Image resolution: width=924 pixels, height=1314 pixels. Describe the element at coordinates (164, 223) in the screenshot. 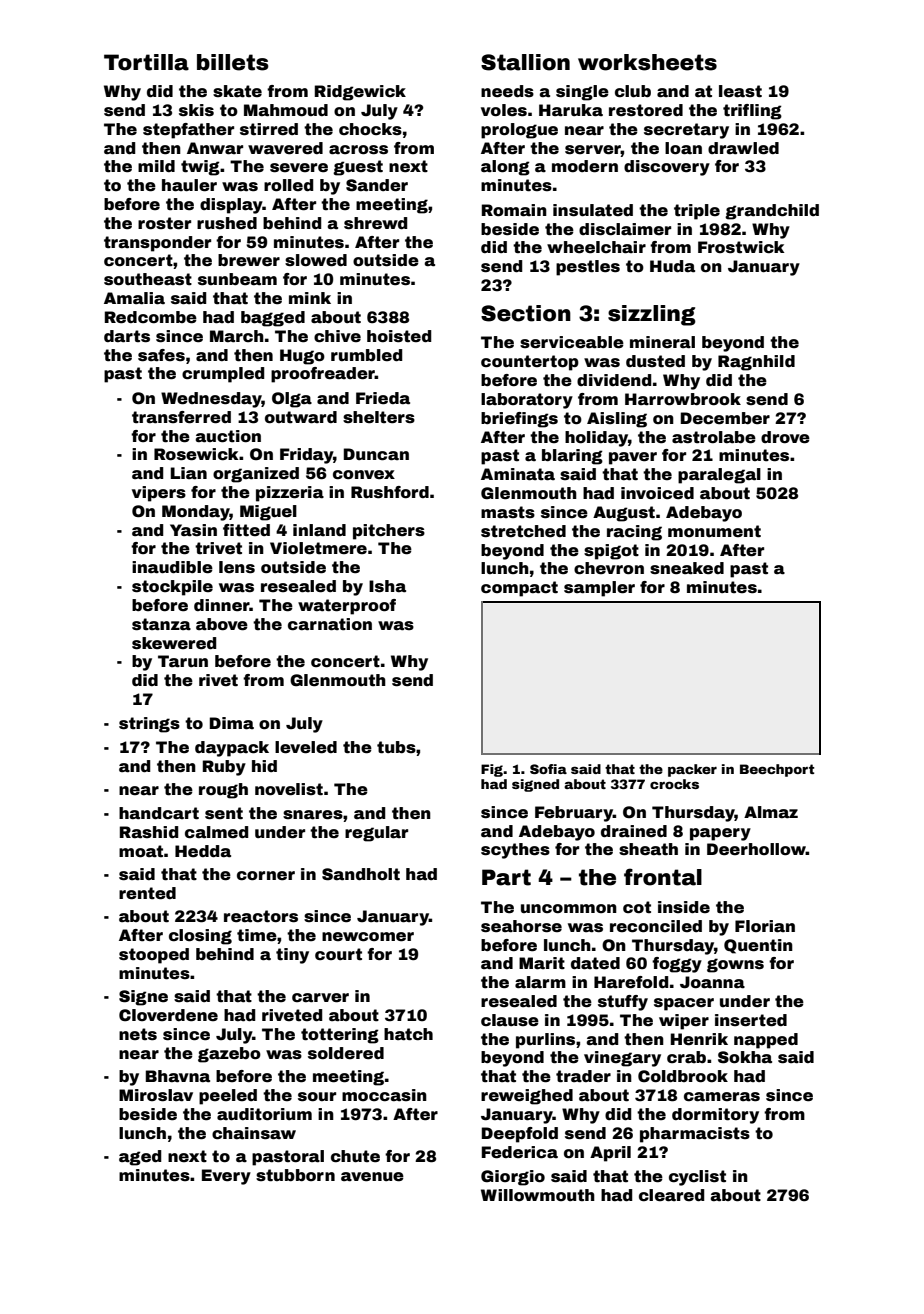

I see `roster` at that location.
